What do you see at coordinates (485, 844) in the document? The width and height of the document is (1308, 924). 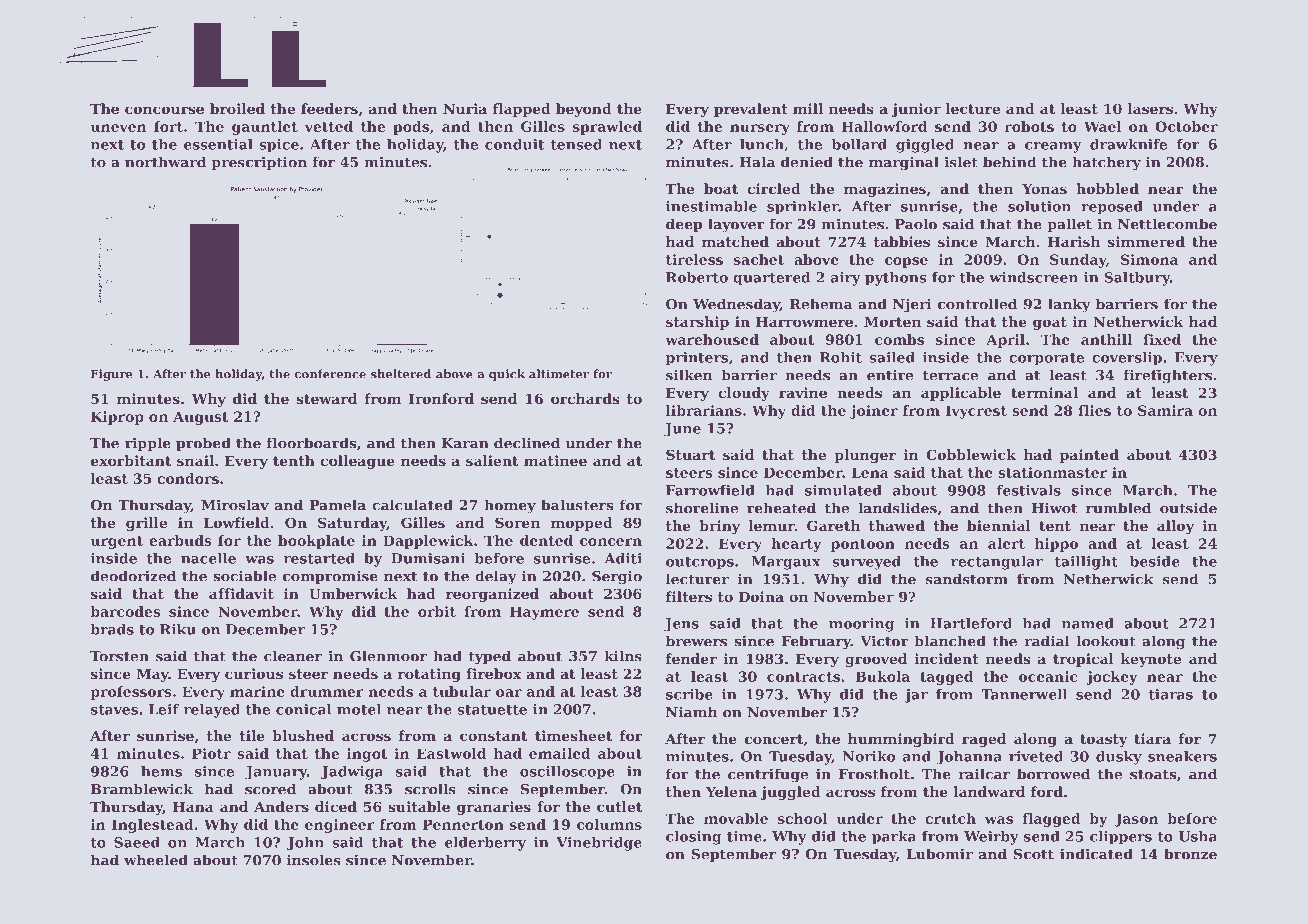 I see `elderberry` at bounding box center [485, 844].
